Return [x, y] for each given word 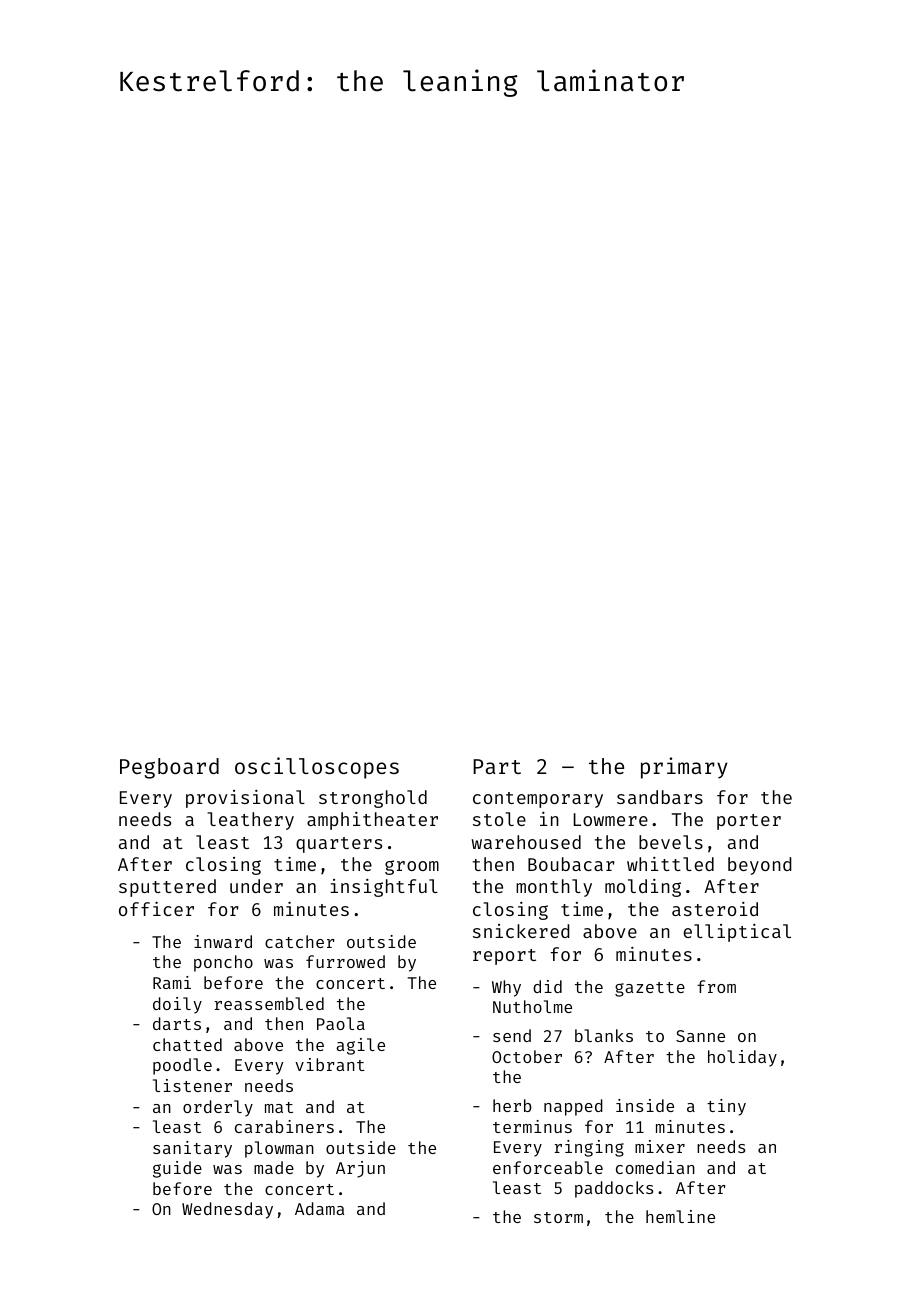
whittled [670, 864]
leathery [250, 821]
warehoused [526, 842]
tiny [726, 1107]
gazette [650, 989]
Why [506, 988]
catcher [299, 941]
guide [177, 1169]
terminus [532, 1126]
